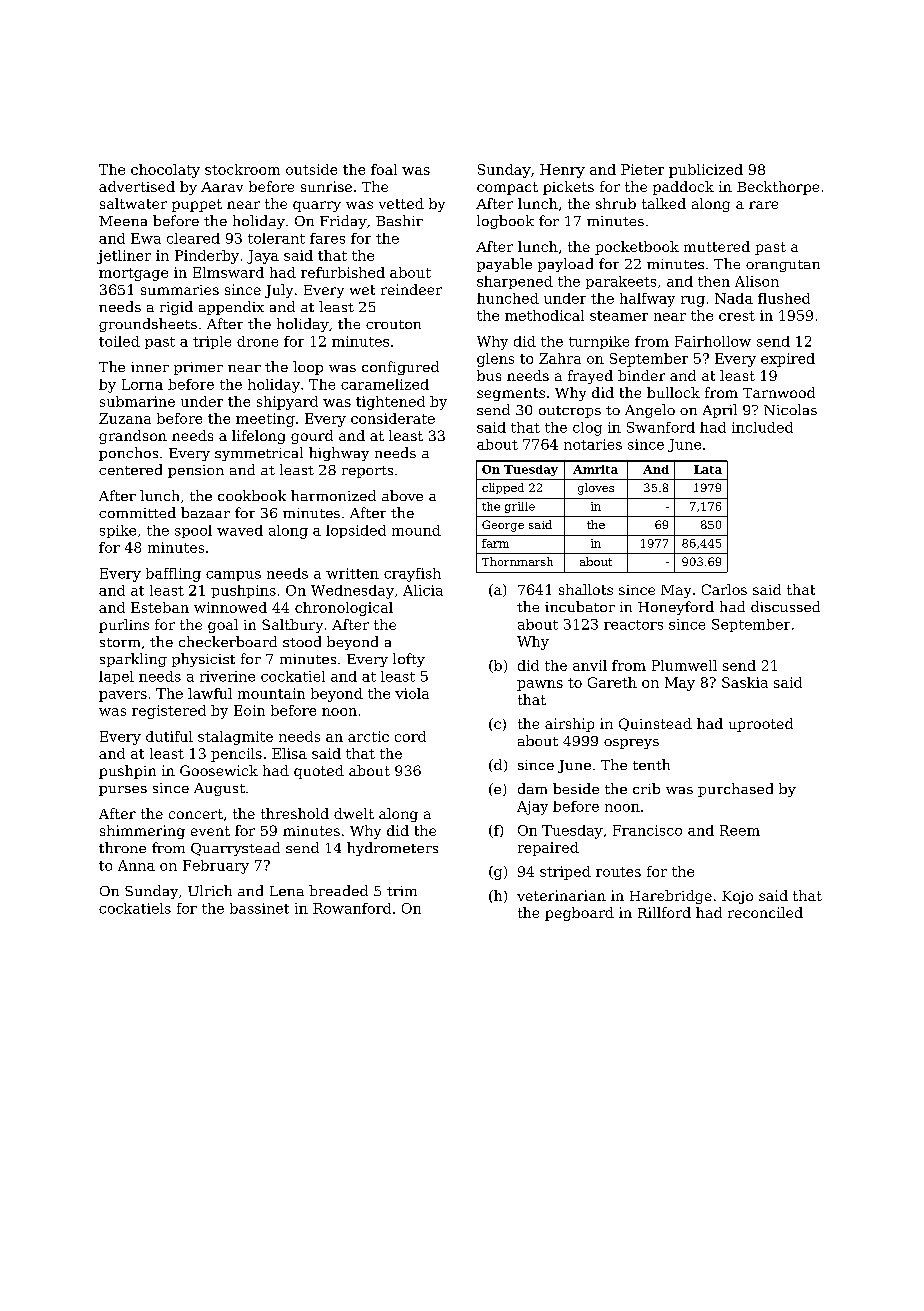 This page has height=1311, width=924. What do you see at coordinates (724, 589) in the page?
I see `Carlos` at bounding box center [724, 589].
